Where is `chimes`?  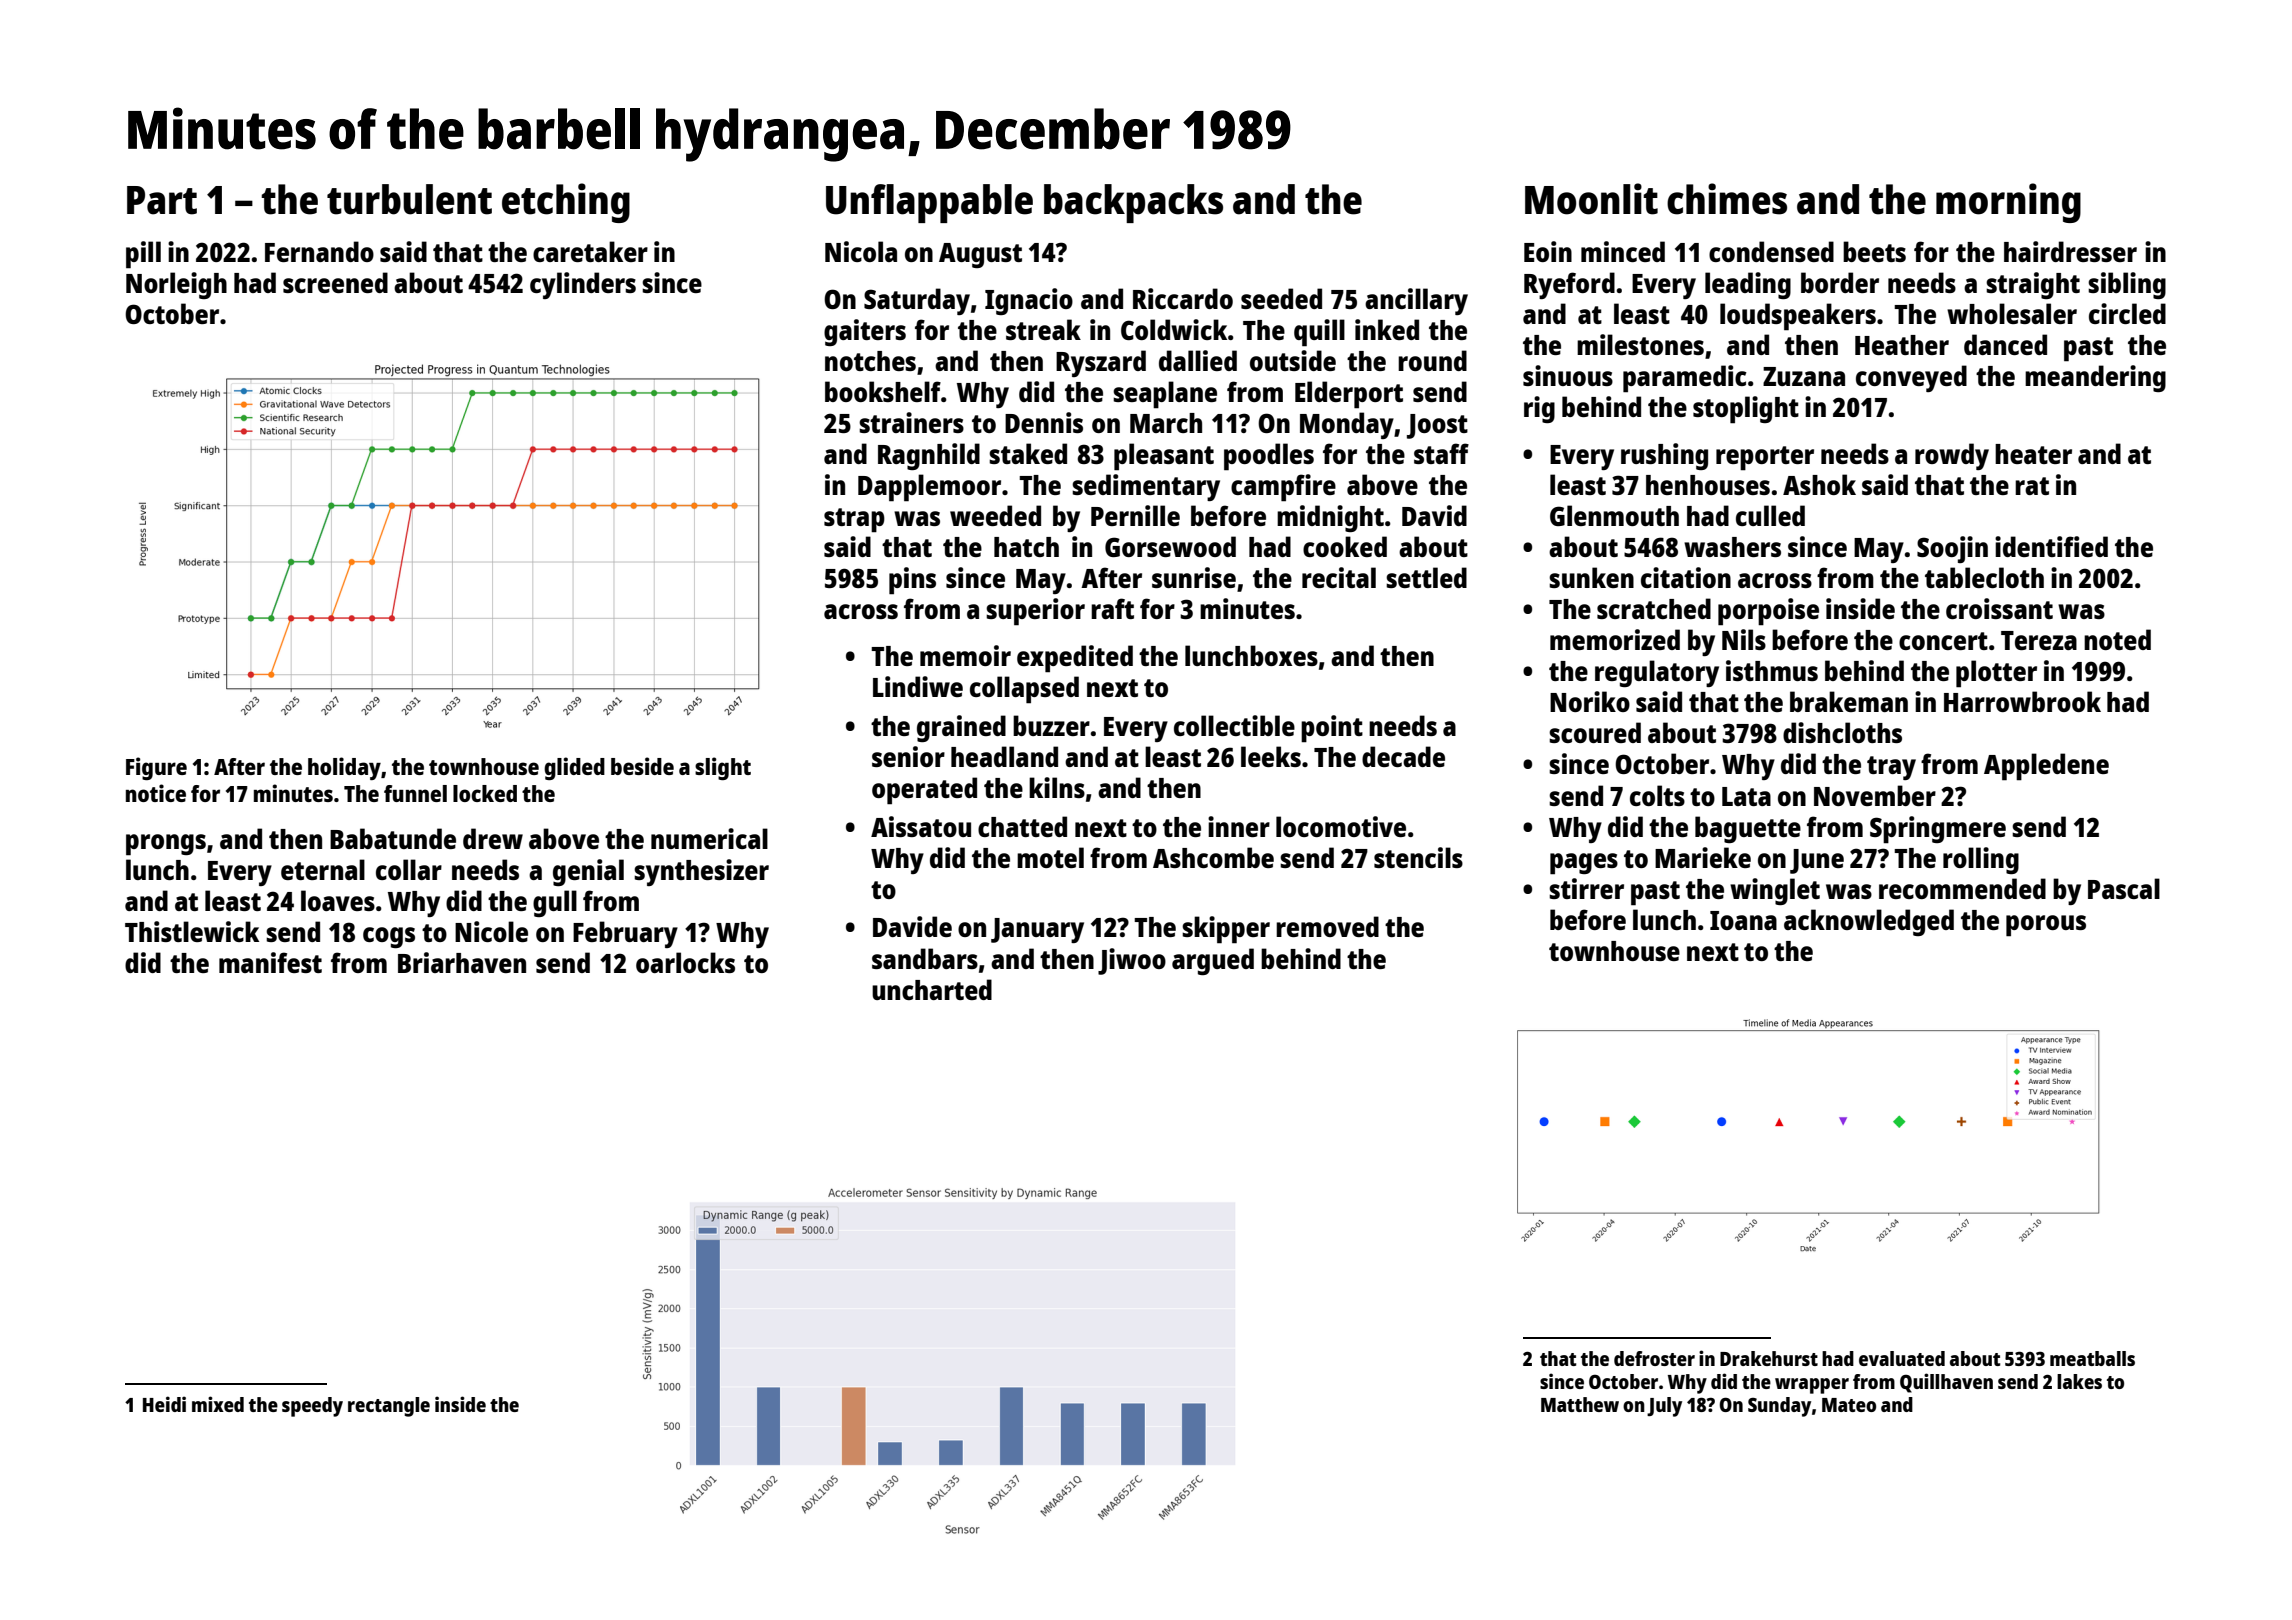 chimes is located at coordinates (1727, 199).
